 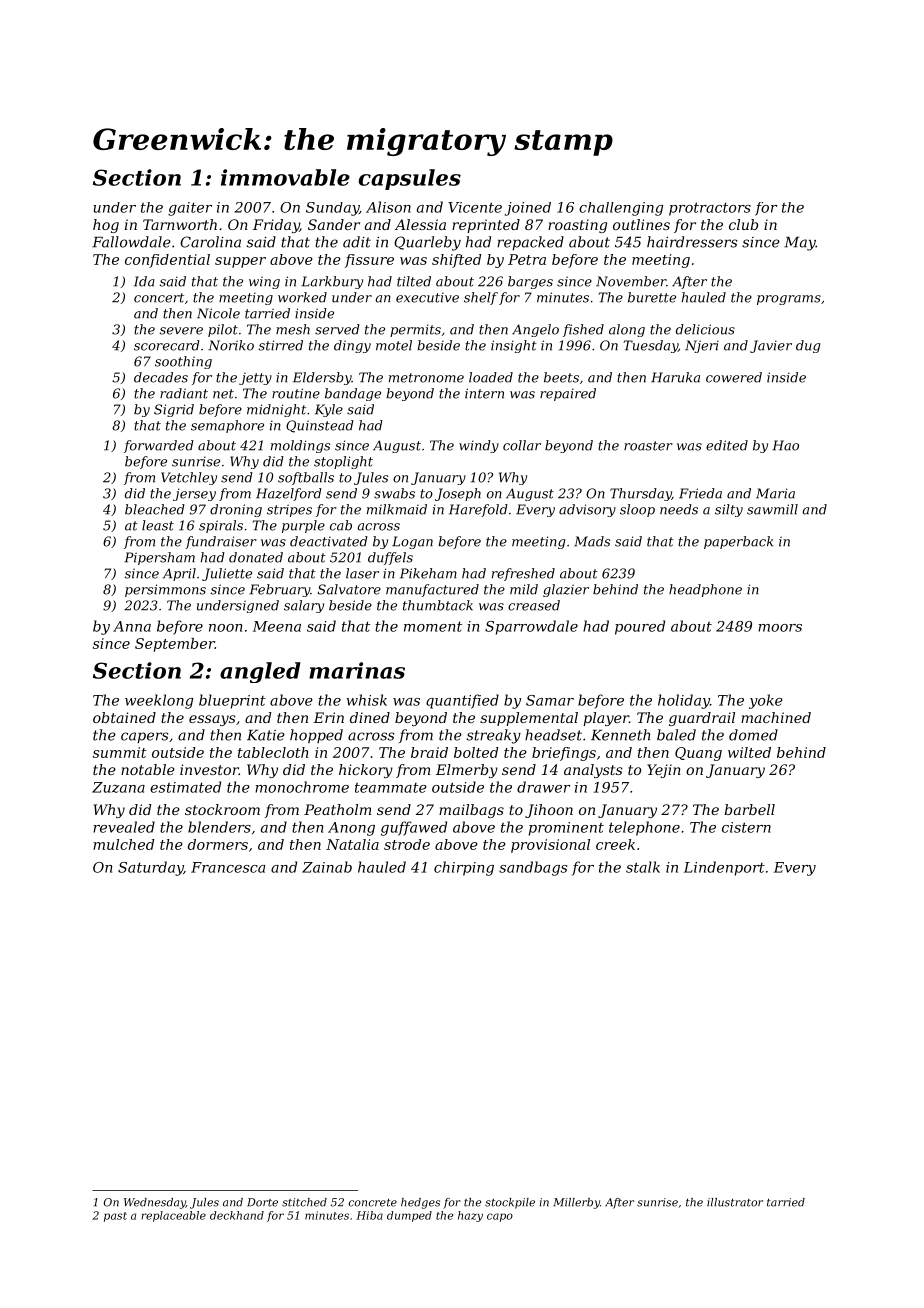 What do you see at coordinates (464, 868) in the screenshot?
I see `chirping` at bounding box center [464, 868].
